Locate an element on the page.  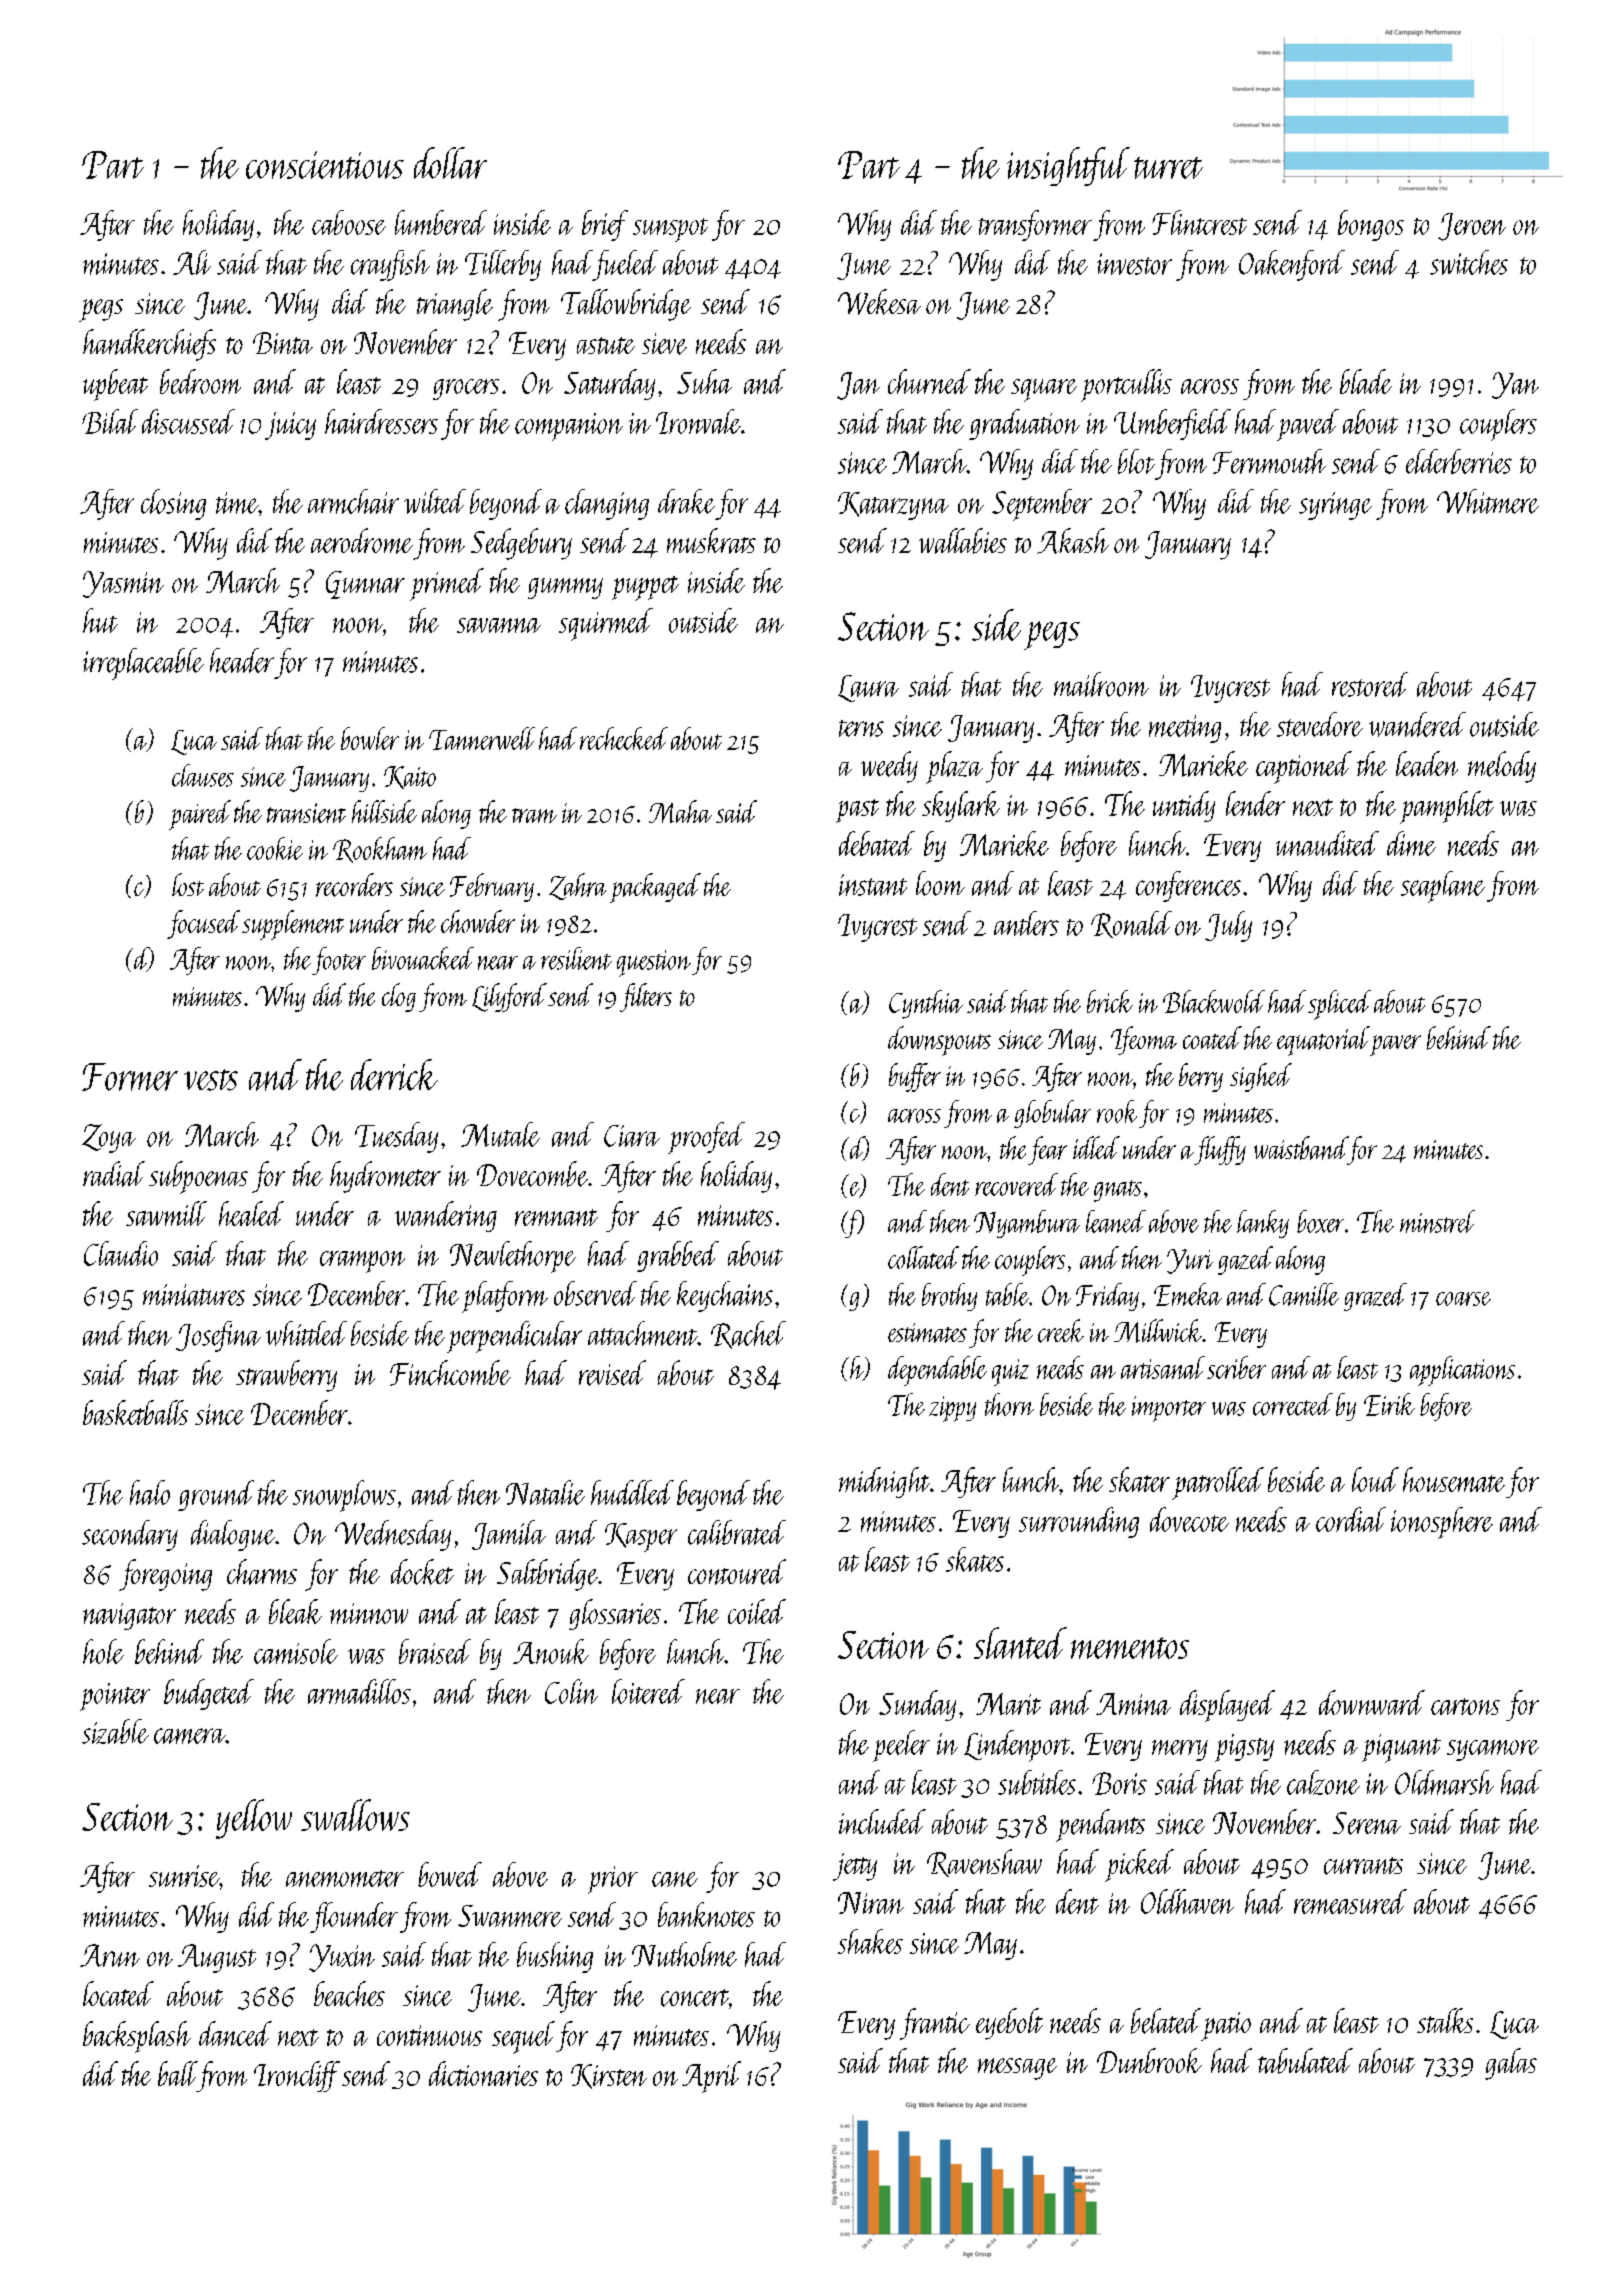
located is located at coordinates (118, 1993).
